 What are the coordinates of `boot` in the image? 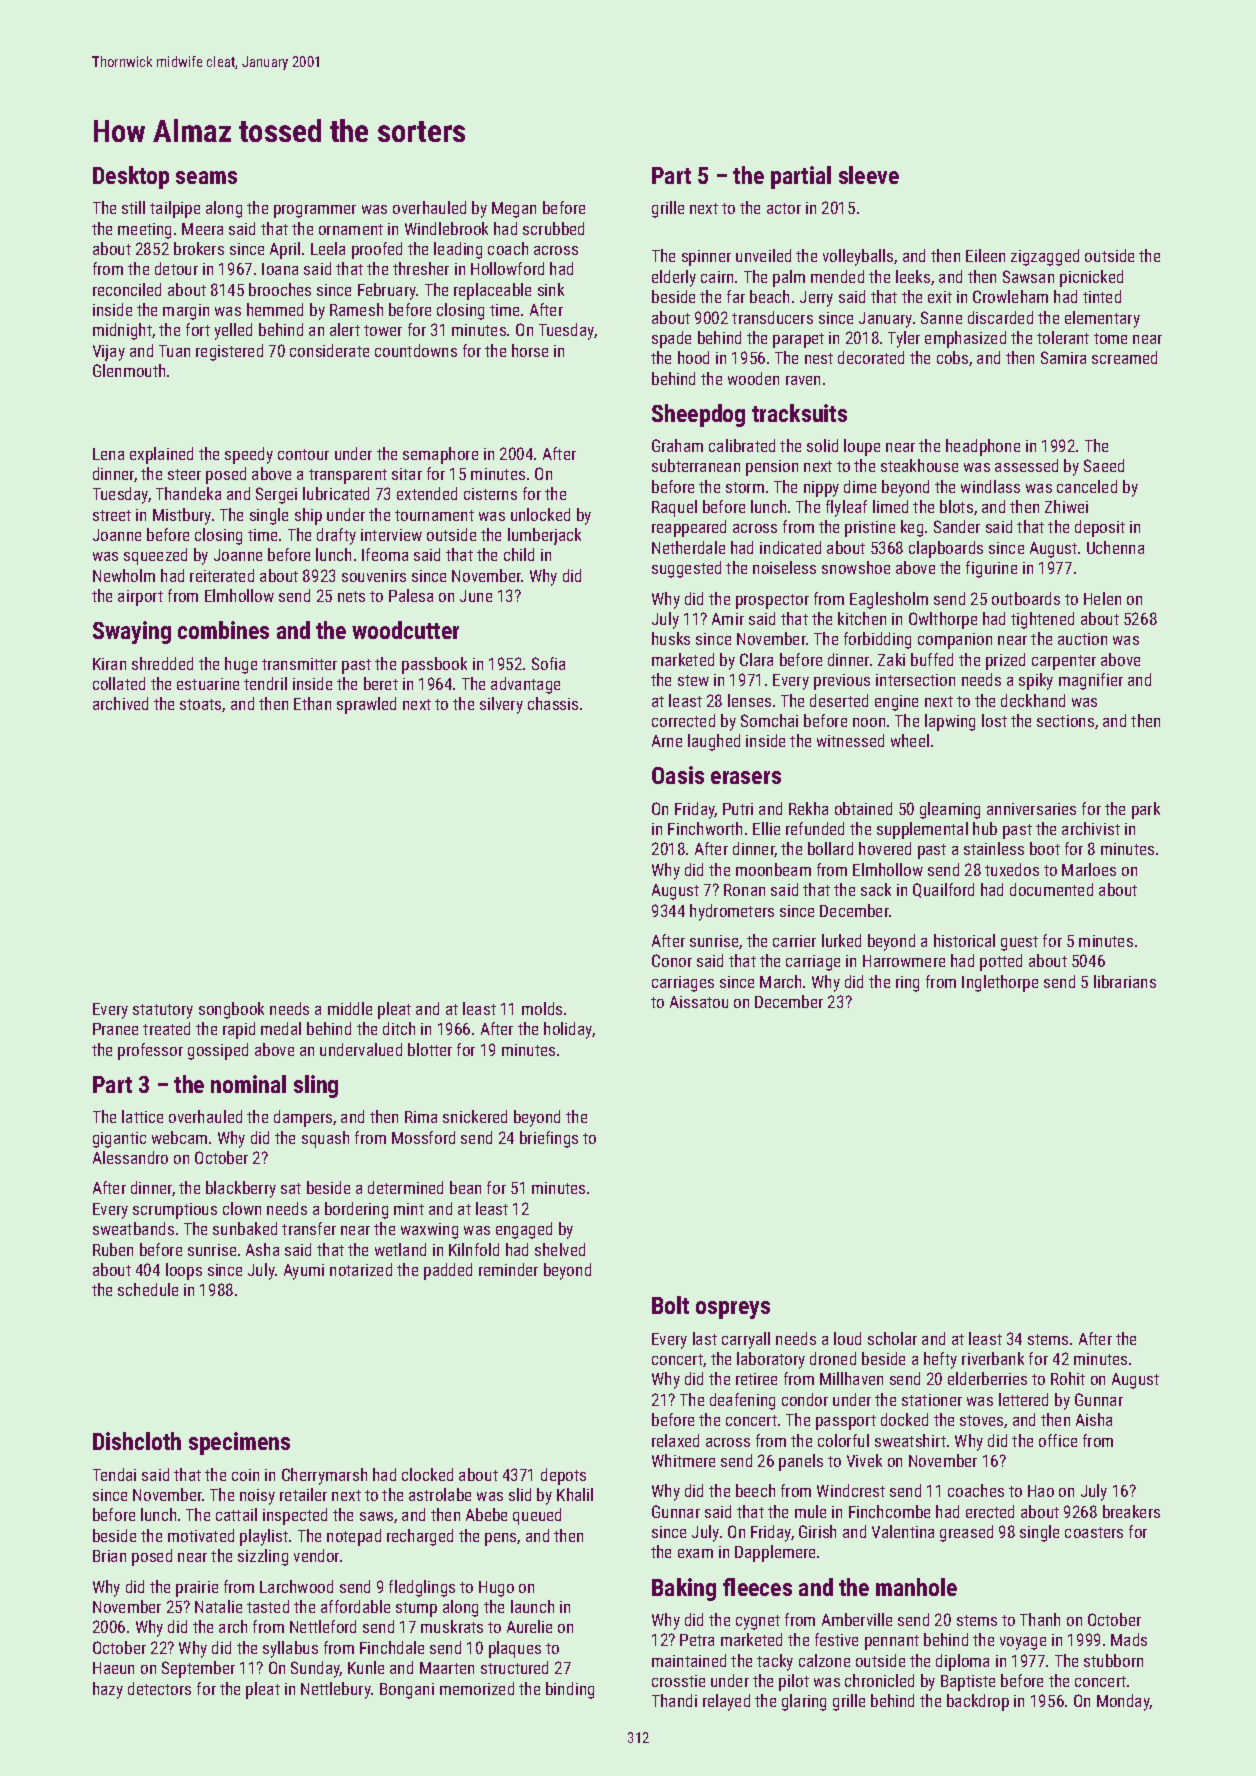 It's located at (1045, 848).
